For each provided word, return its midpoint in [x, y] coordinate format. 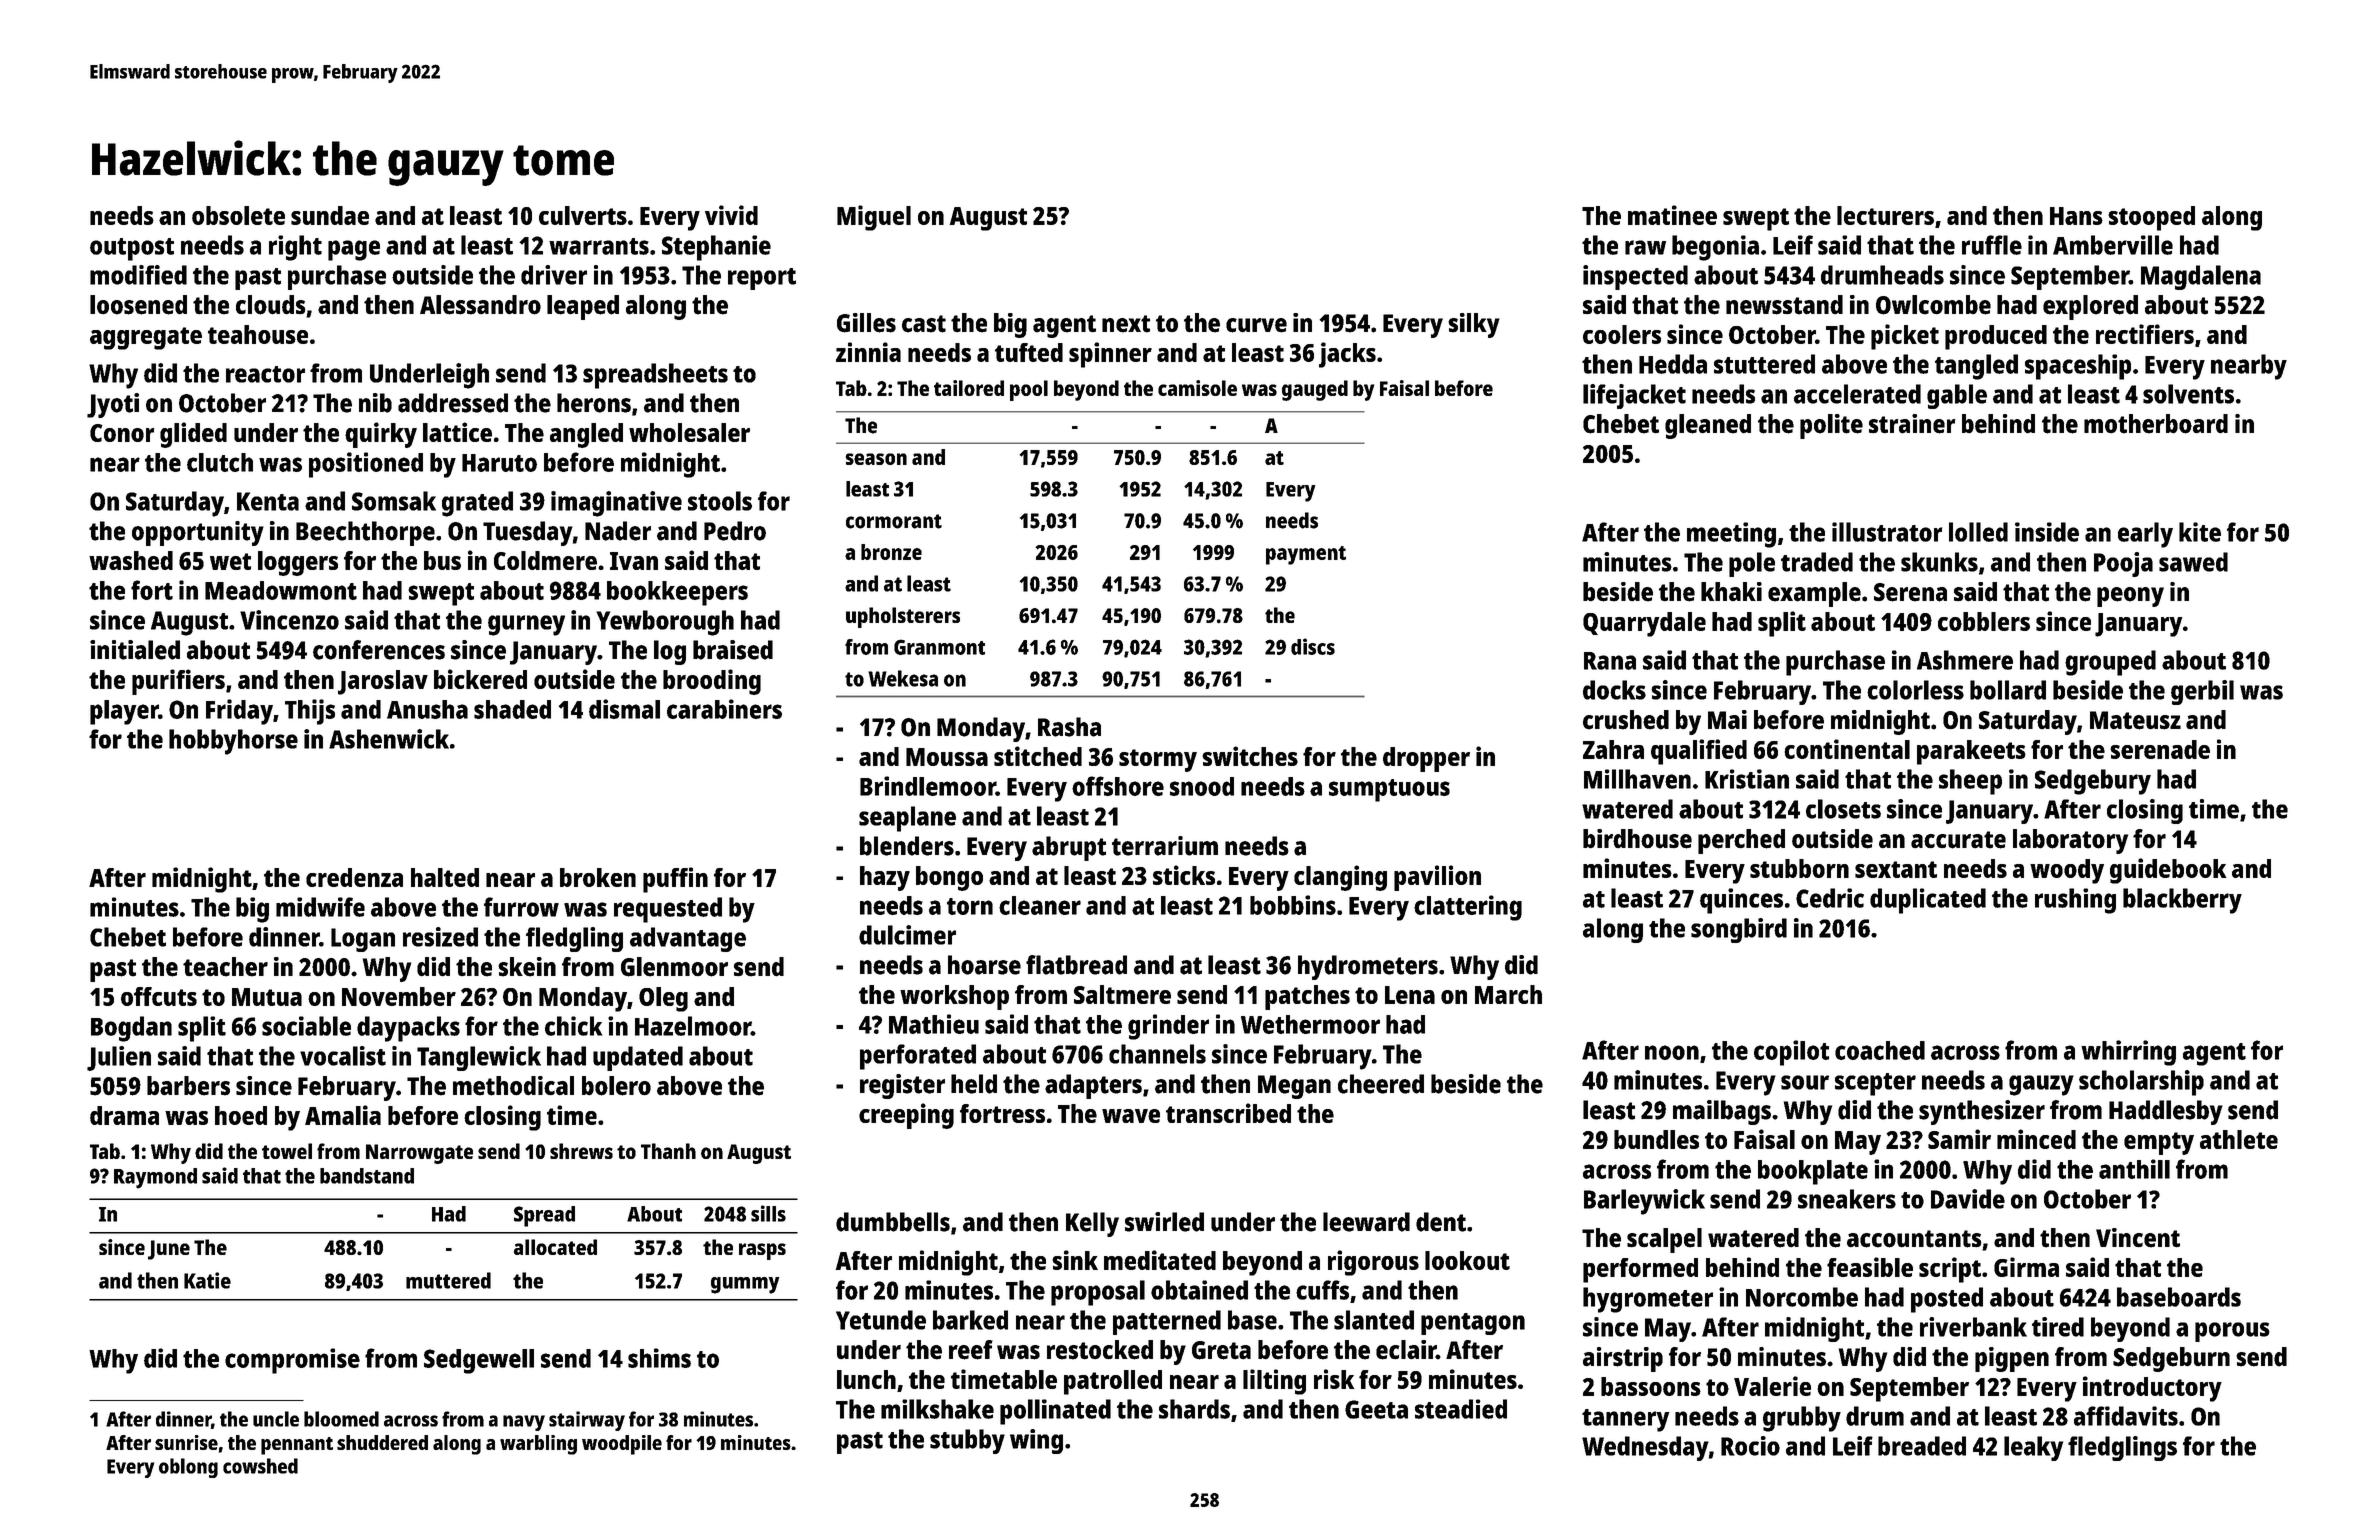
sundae [330, 215]
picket [1905, 337]
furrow [521, 907]
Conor [122, 433]
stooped [2151, 218]
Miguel [874, 218]
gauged [1315, 390]
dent [1441, 1222]
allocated [555, 1247]
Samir [1959, 1139]
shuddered [382, 1442]
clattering [1468, 908]
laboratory [2070, 841]
